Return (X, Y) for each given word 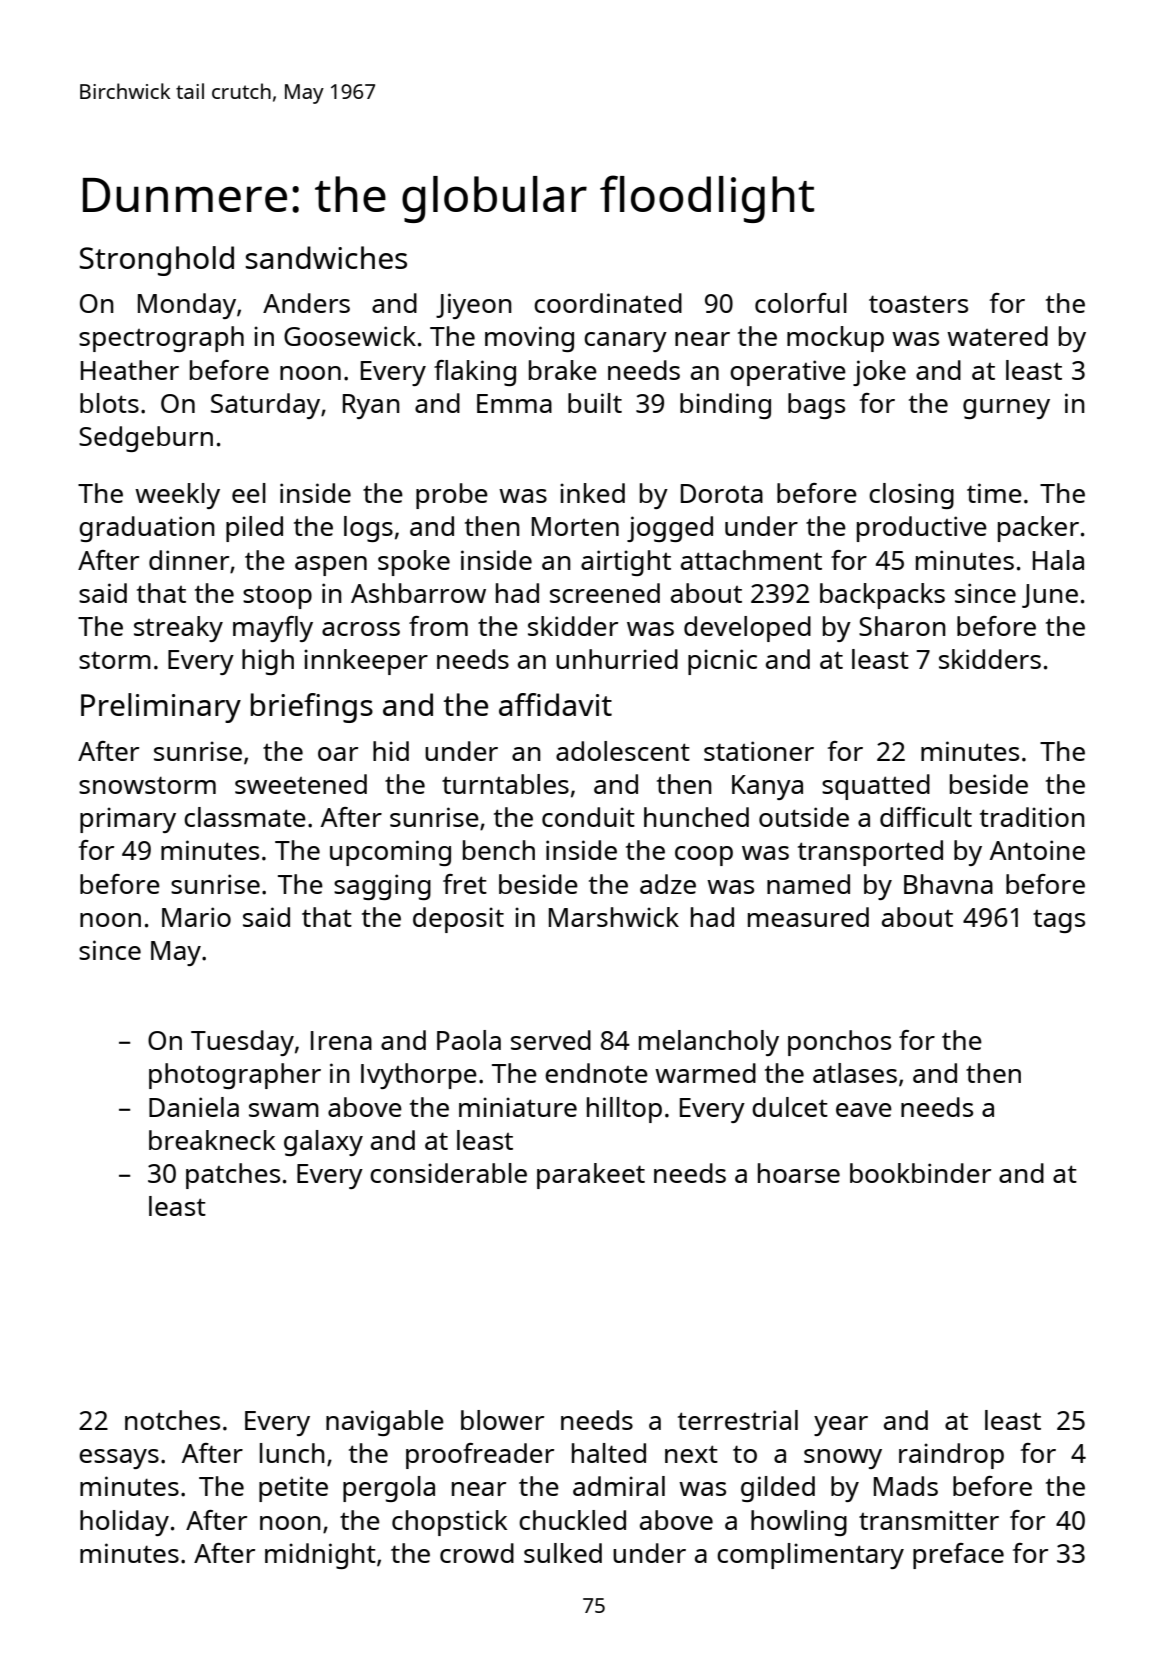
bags (816, 406)
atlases (855, 1073)
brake (563, 370)
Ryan (371, 406)
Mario (196, 917)
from (438, 626)
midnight (320, 1556)
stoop (277, 597)
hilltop (624, 1110)
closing (911, 496)
